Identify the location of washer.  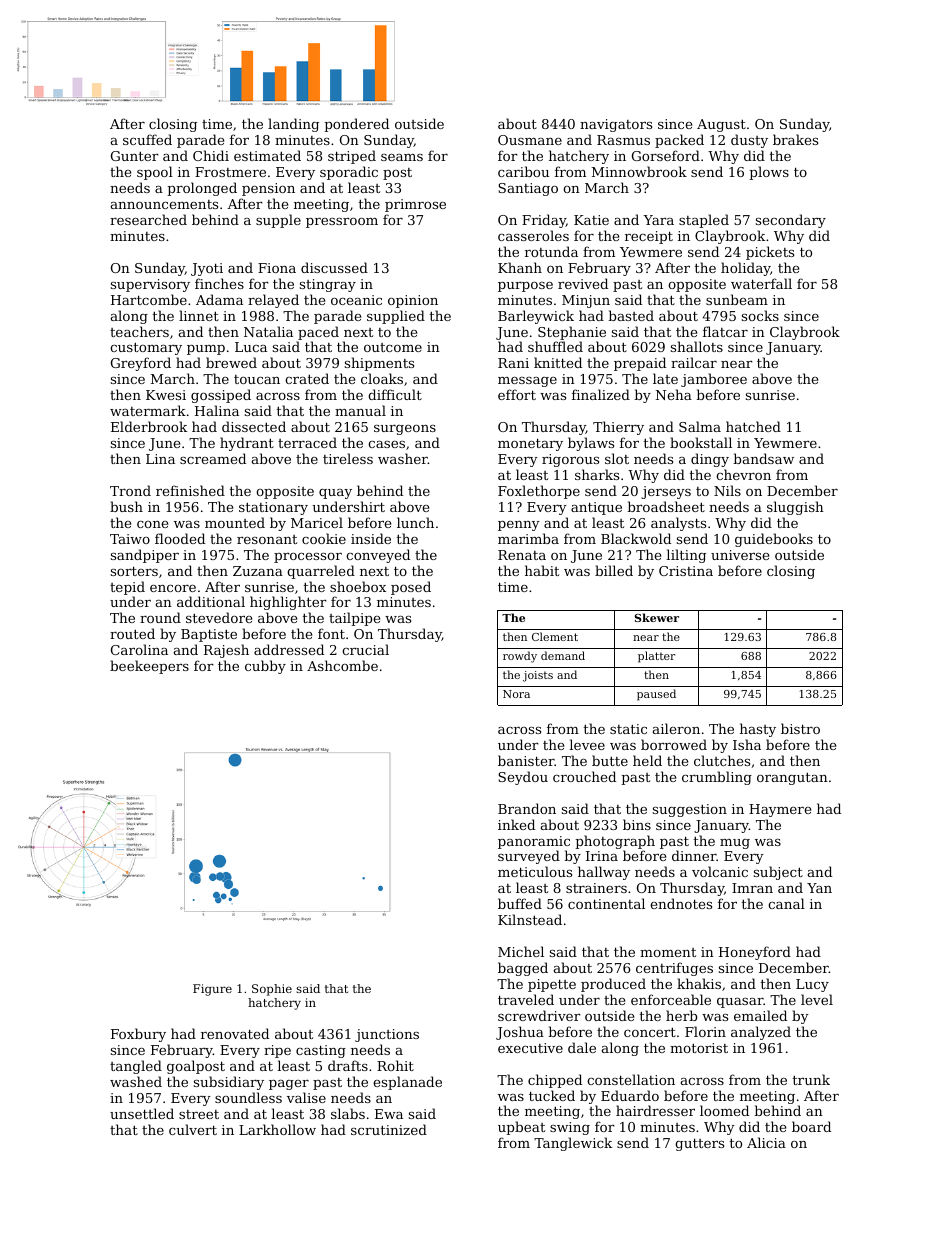
(403, 458).
